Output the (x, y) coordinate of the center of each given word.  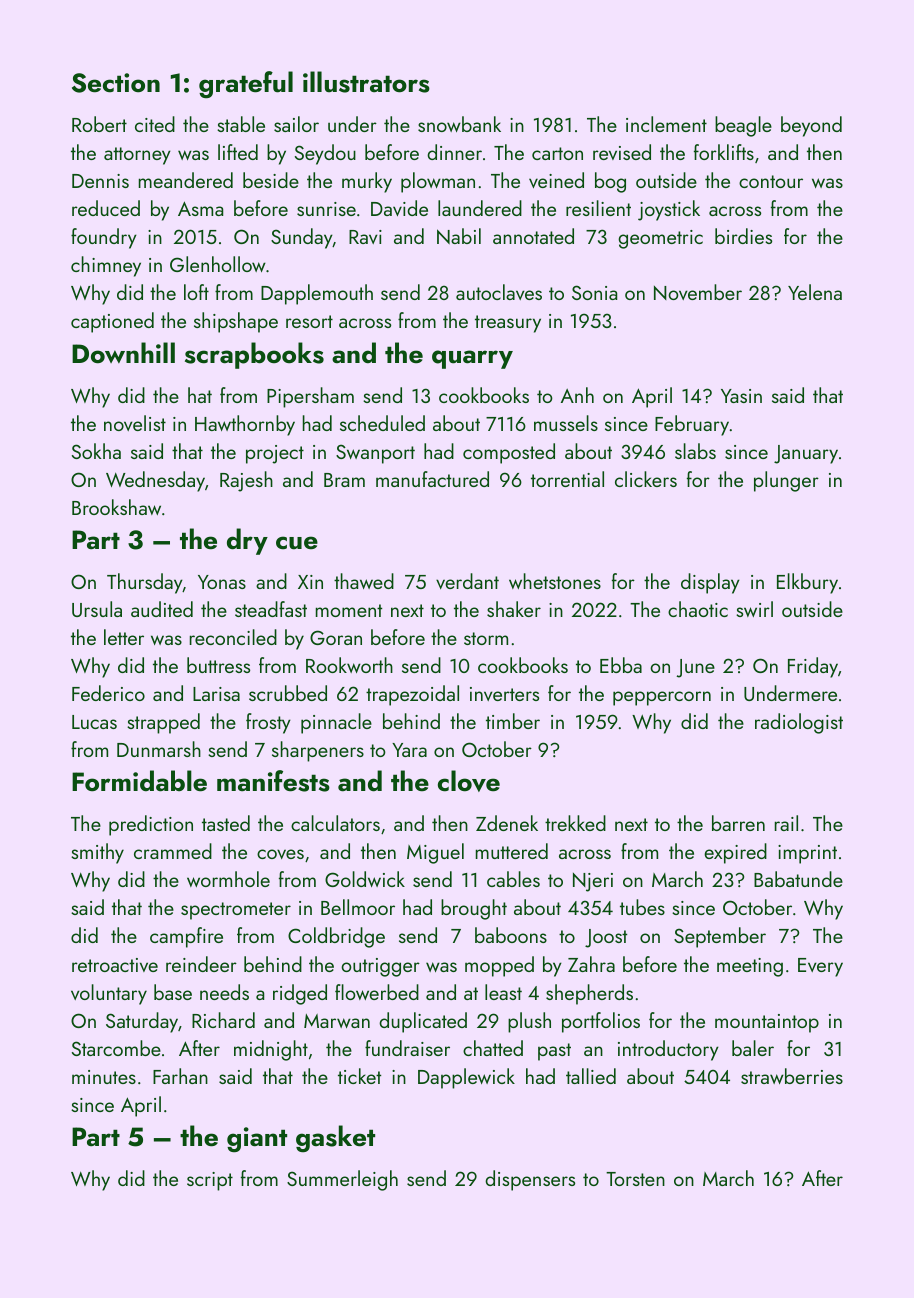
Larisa (216, 694)
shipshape (236, 322)
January (806, 454)
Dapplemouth (317, 294)
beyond (811, 126)
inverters (504, 694)
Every (820, 967)
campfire (186, 937)
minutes (104, 1077)
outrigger (380, 967)
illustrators (366, 82)
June (696, 668)
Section (116, 83)
